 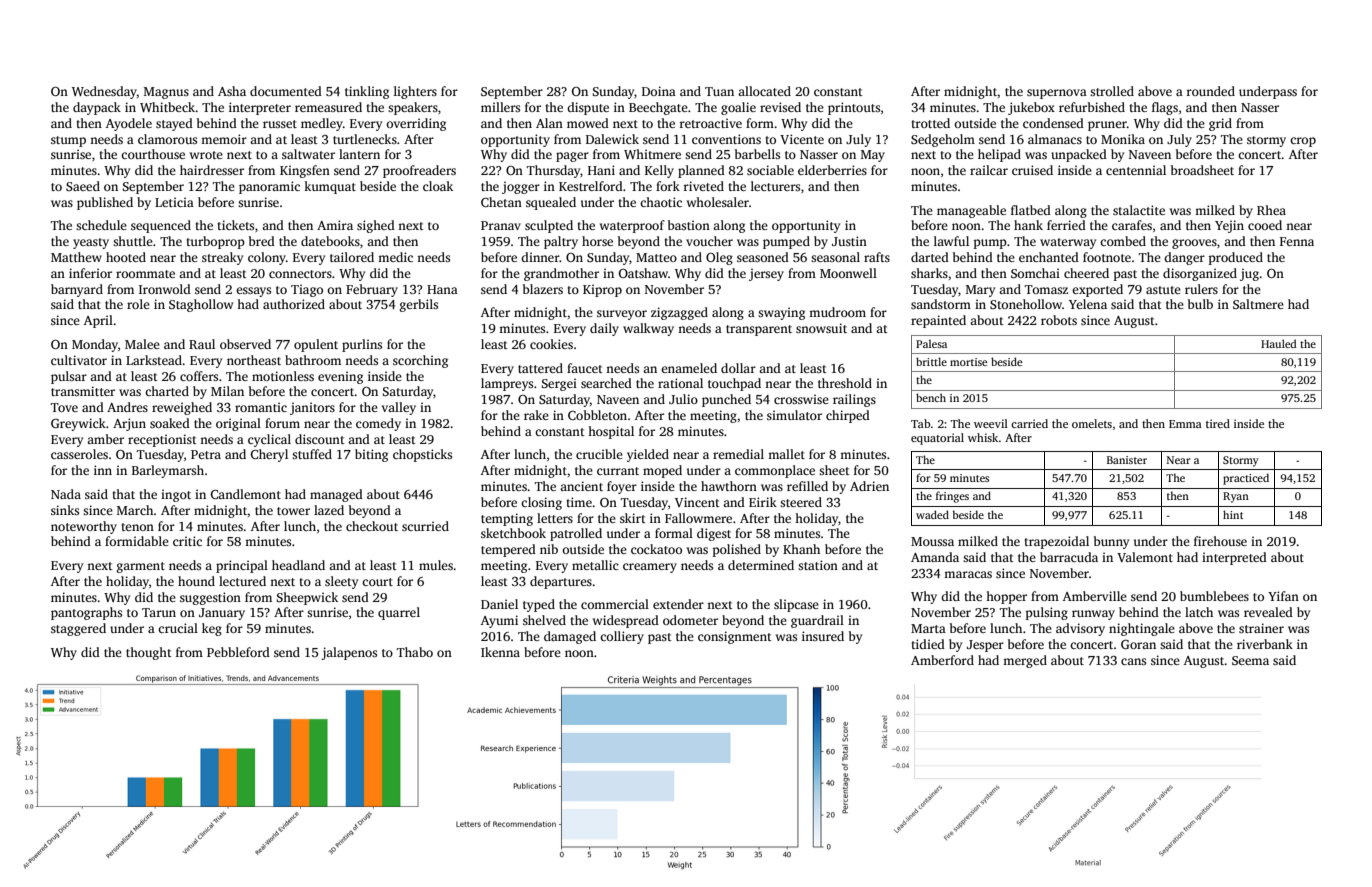 What do you see at coordinates (232, 91) in the screenshot?
I see `Asha` at bounding box center [232, 91].
